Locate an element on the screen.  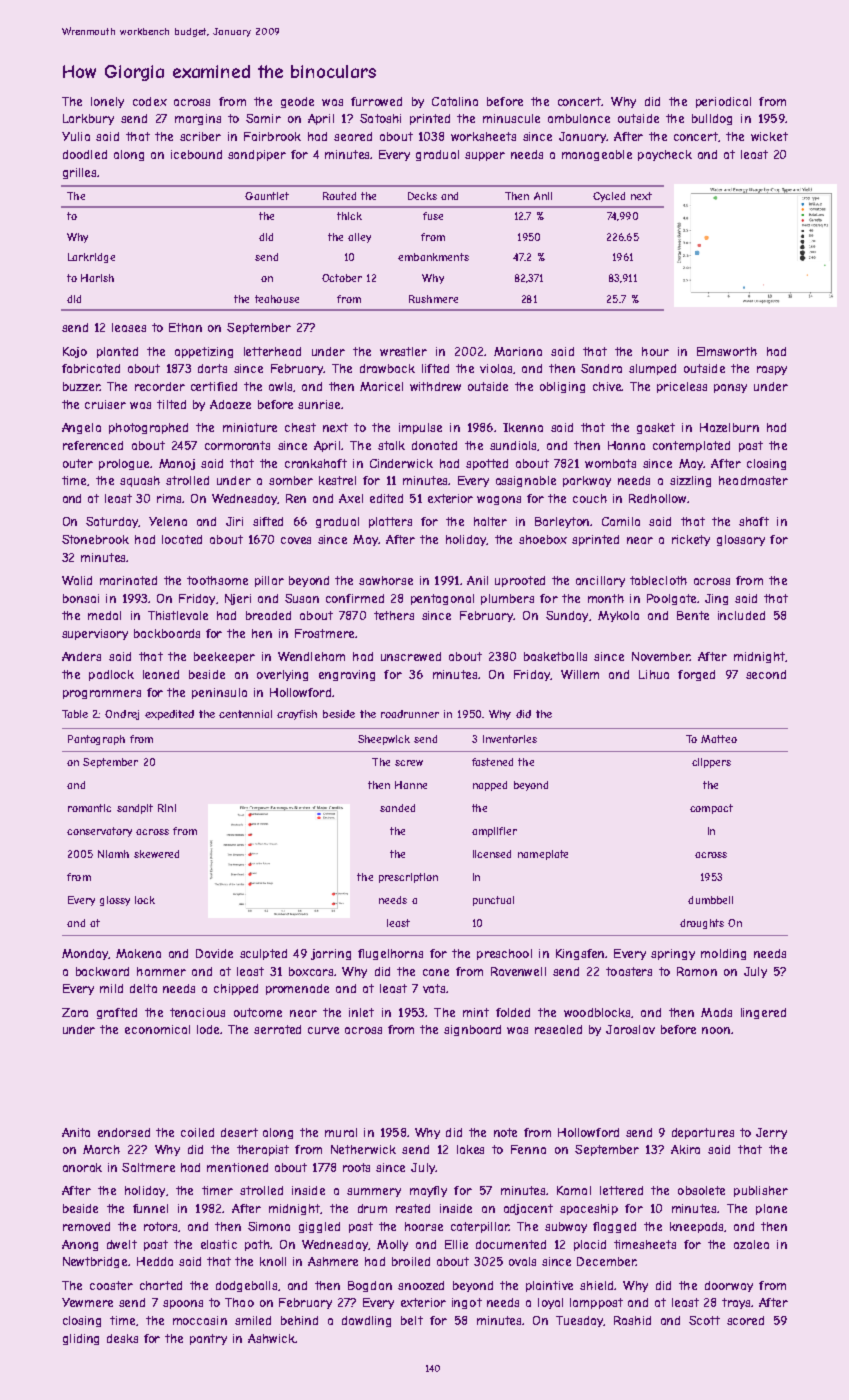
toothsome is located at coordinates (217, 580).
